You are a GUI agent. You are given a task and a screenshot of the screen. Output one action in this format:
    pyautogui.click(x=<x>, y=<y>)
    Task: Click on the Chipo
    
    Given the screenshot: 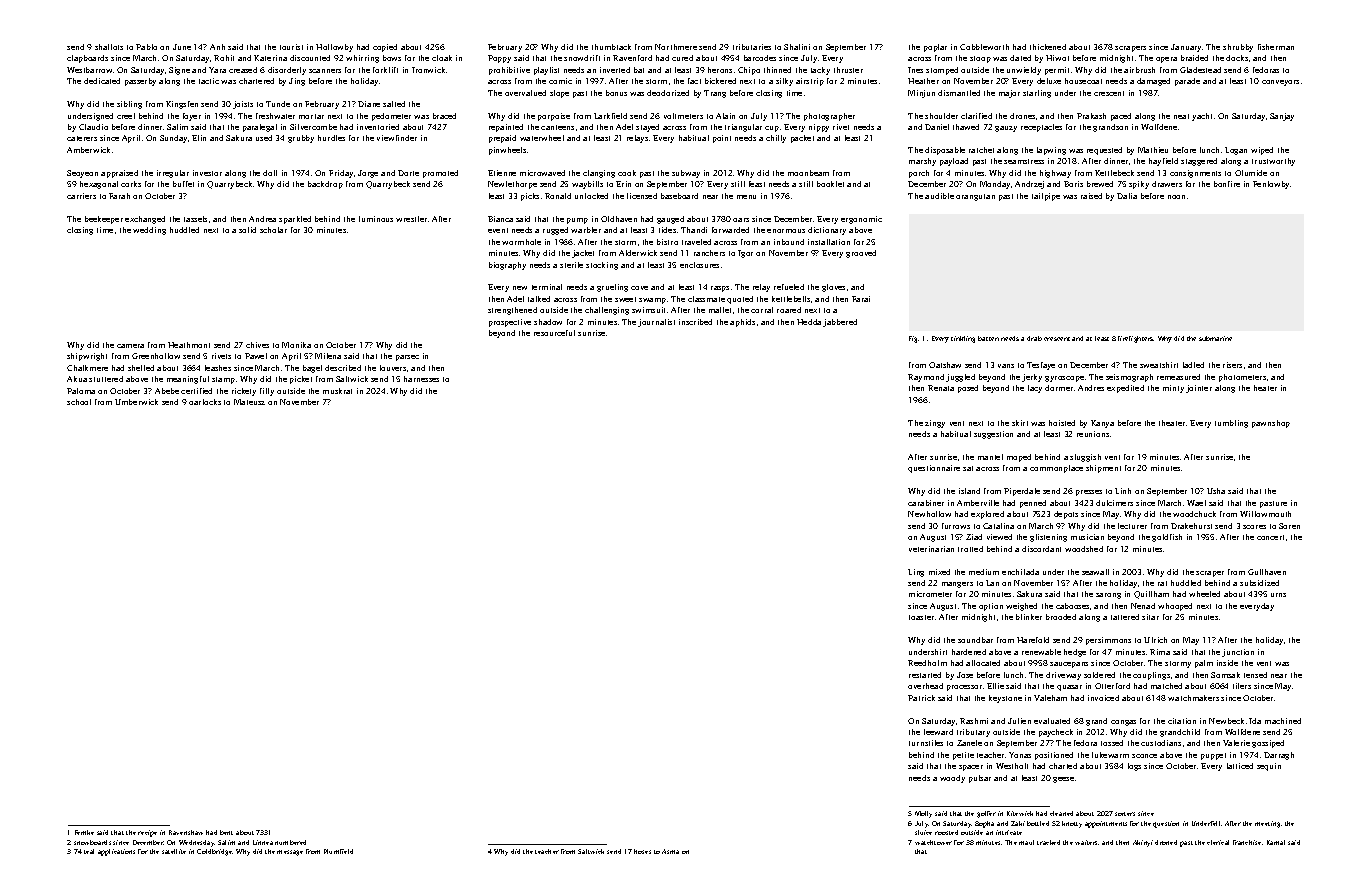 What is the action you would take?
    pyautogui.click(x=749, y=71)
